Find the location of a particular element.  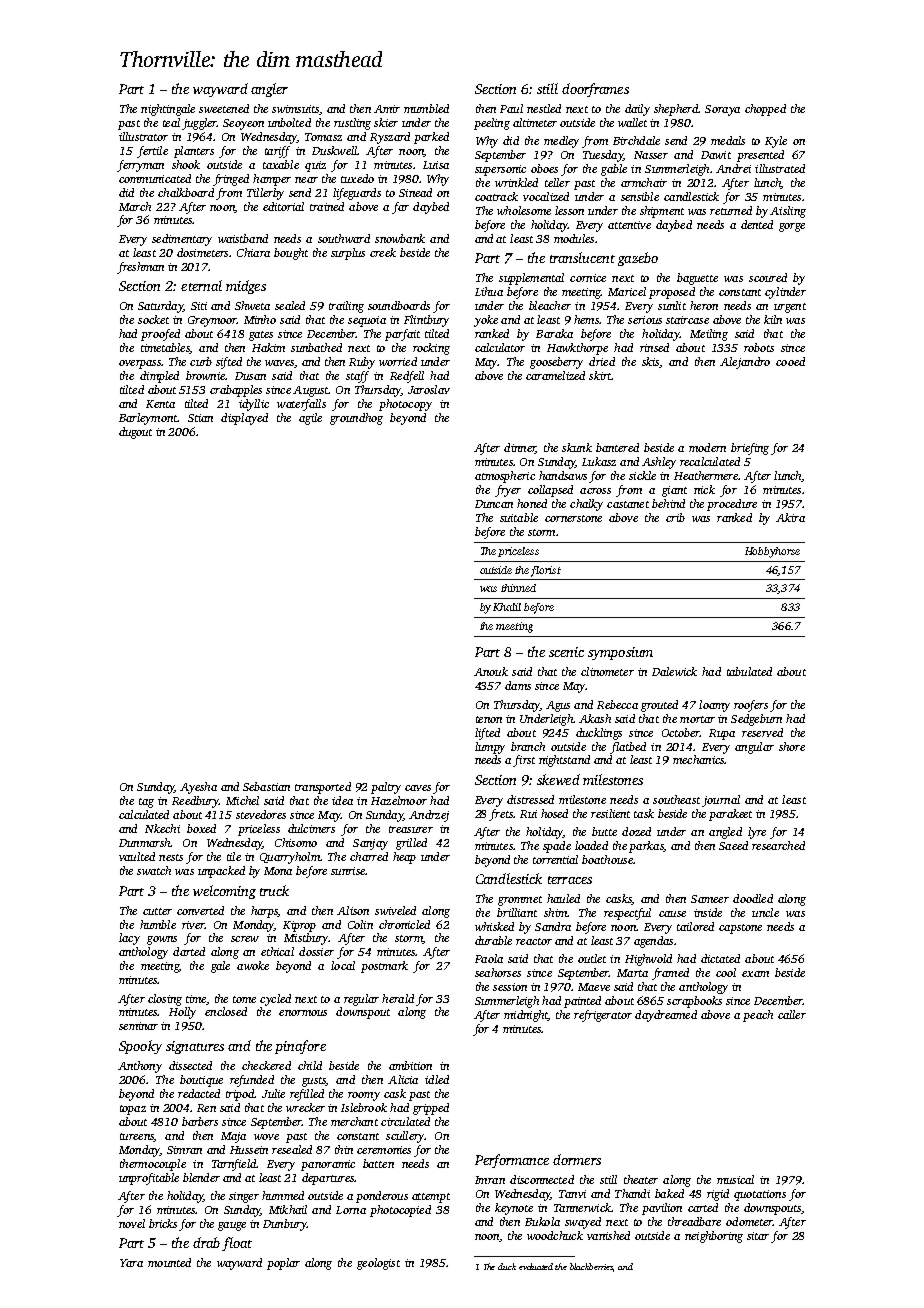

calculator is located at coordinates (500, 347).
